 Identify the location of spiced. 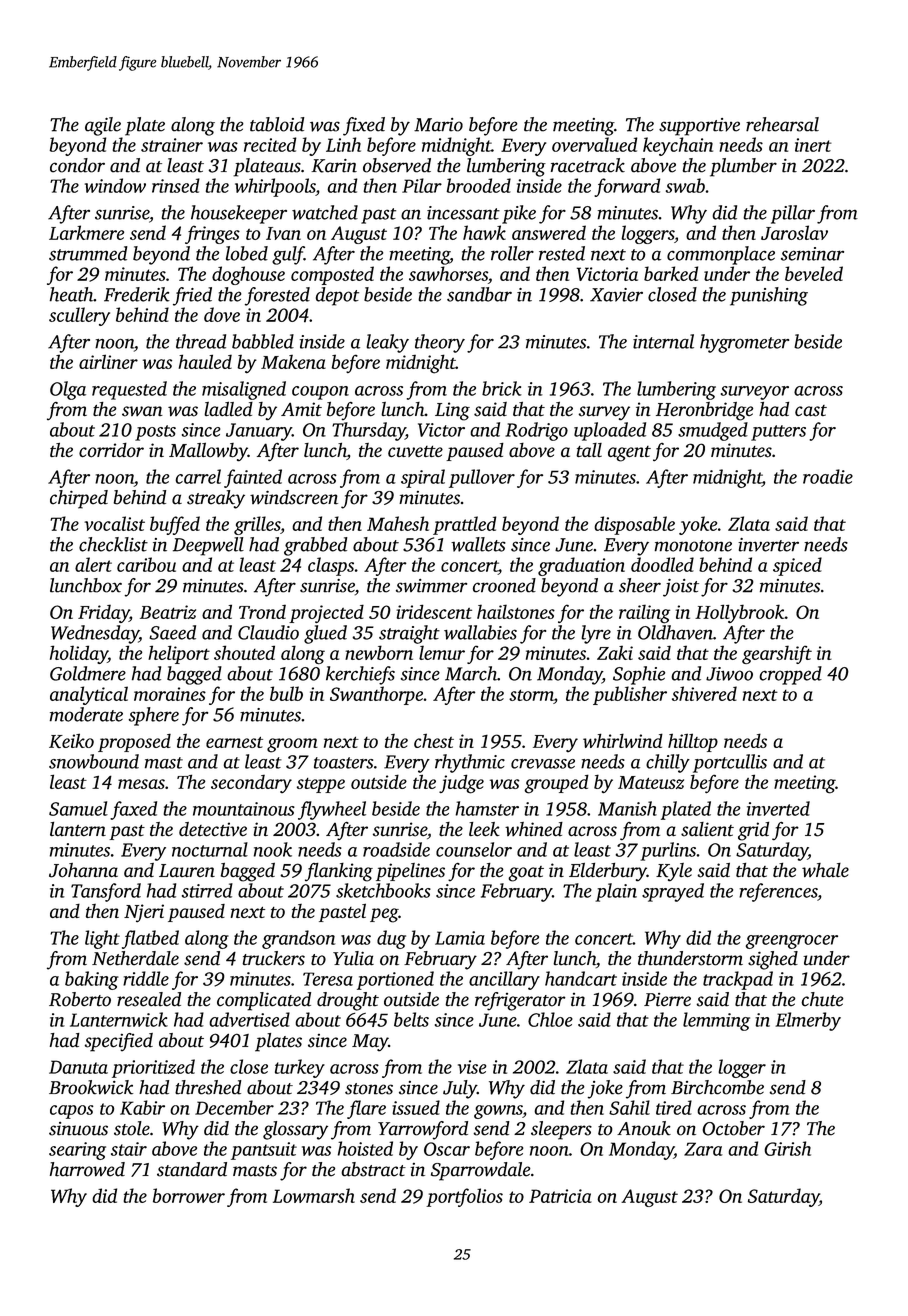
(797, 566).
